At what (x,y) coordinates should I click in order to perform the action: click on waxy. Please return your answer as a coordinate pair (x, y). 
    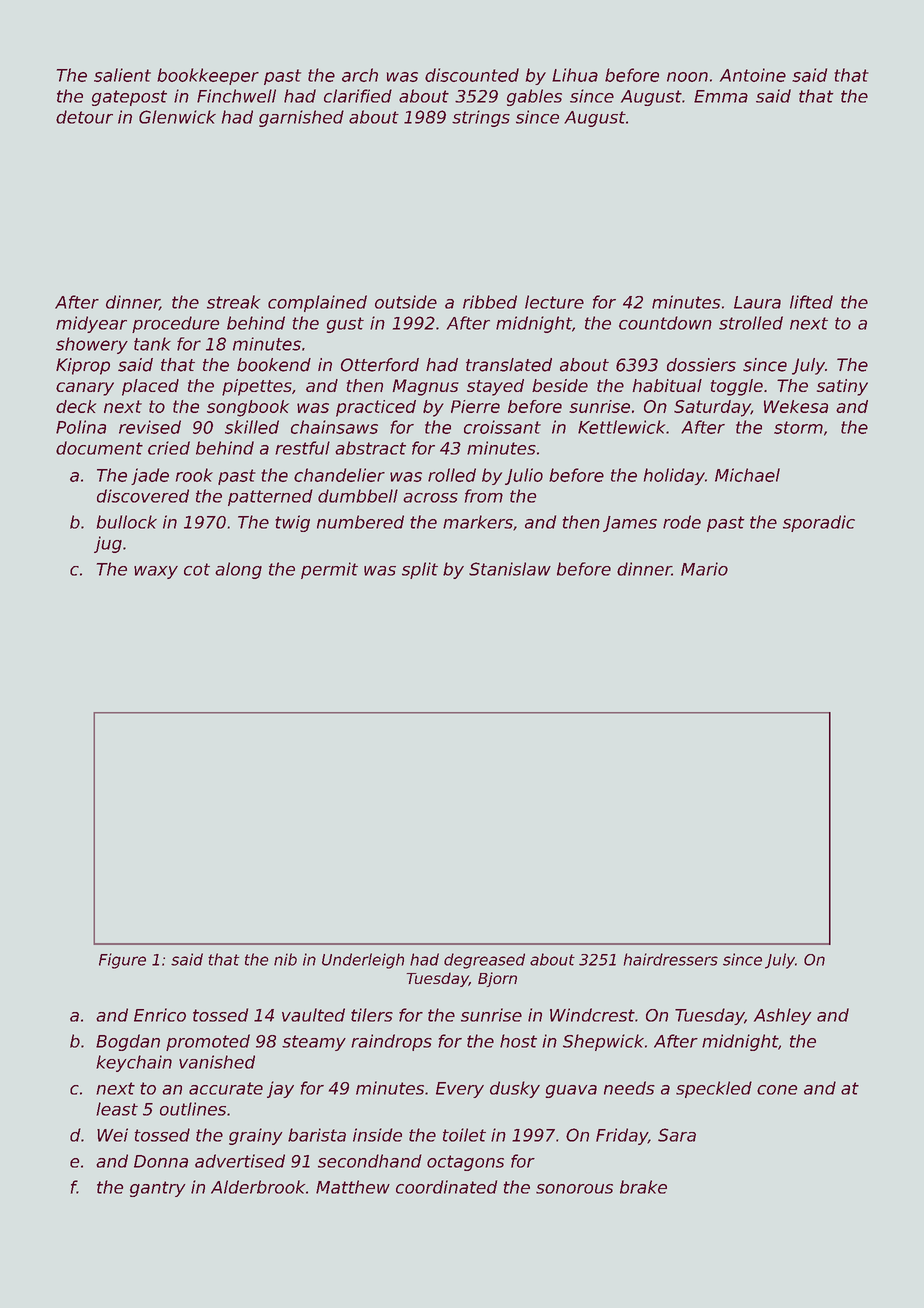
    Looking at the image, I should click on (156, 572).
